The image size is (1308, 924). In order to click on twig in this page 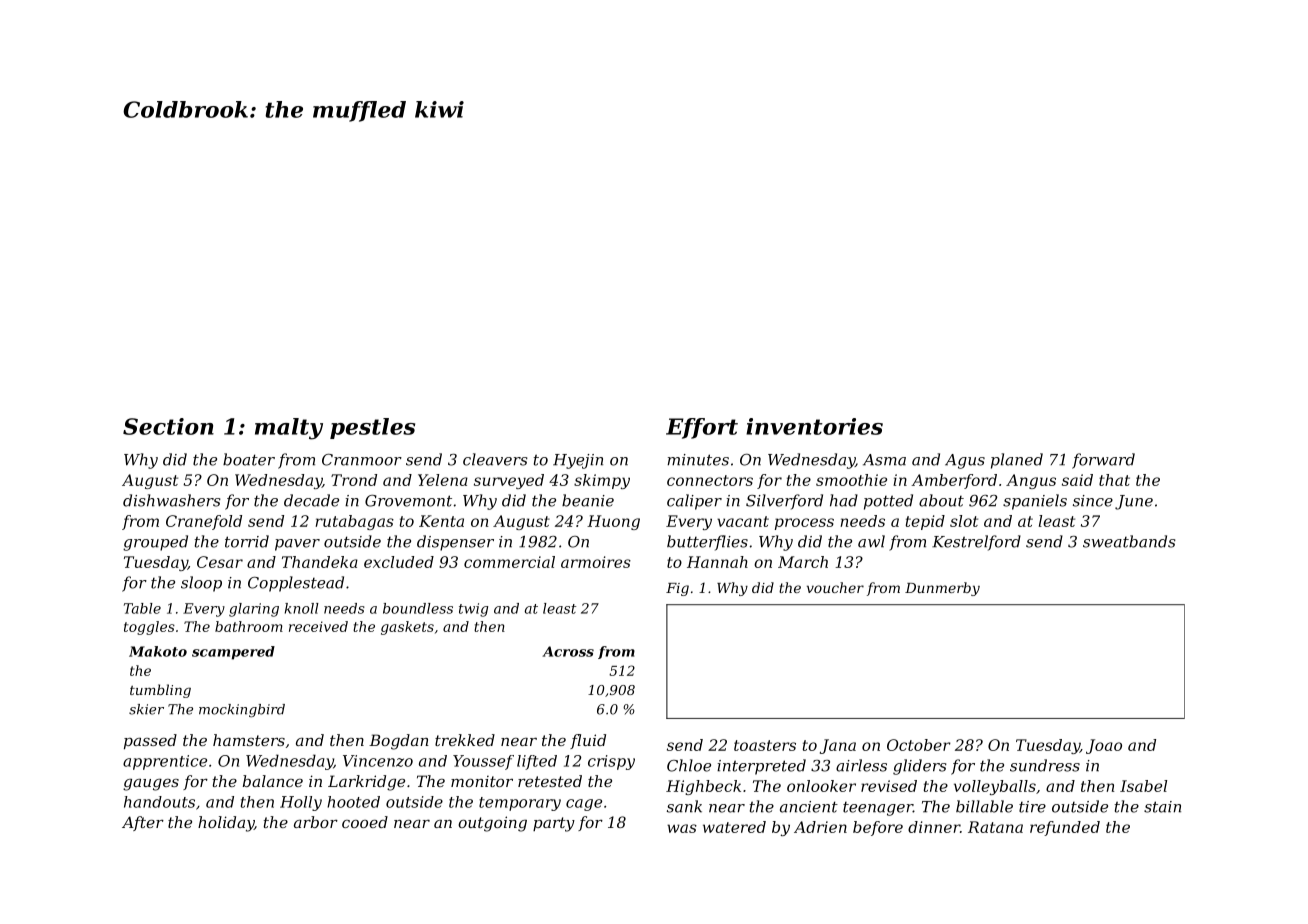, I will do `click(473, 610)`.
